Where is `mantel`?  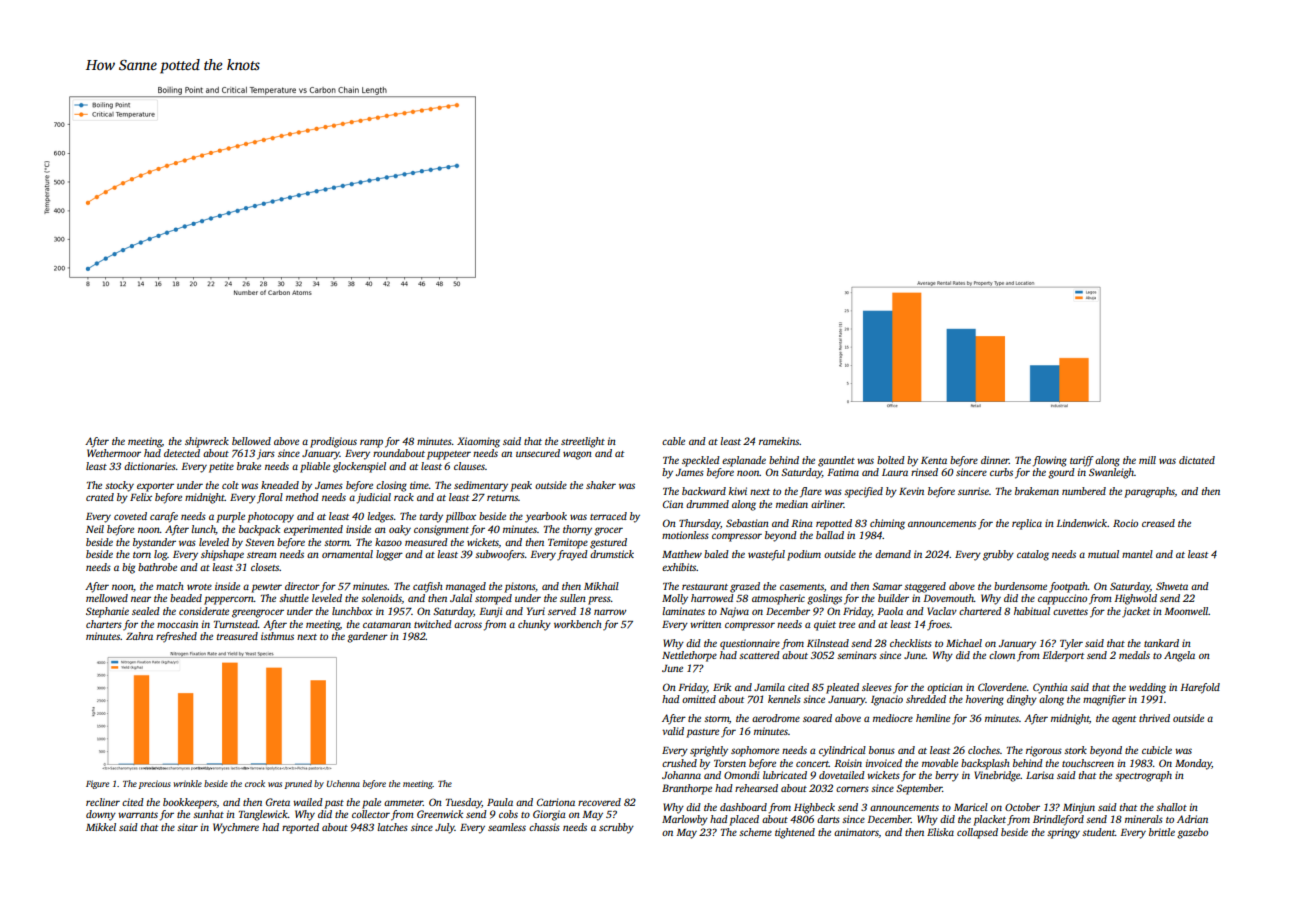 mantel is located at coordinates (1137, 554).
